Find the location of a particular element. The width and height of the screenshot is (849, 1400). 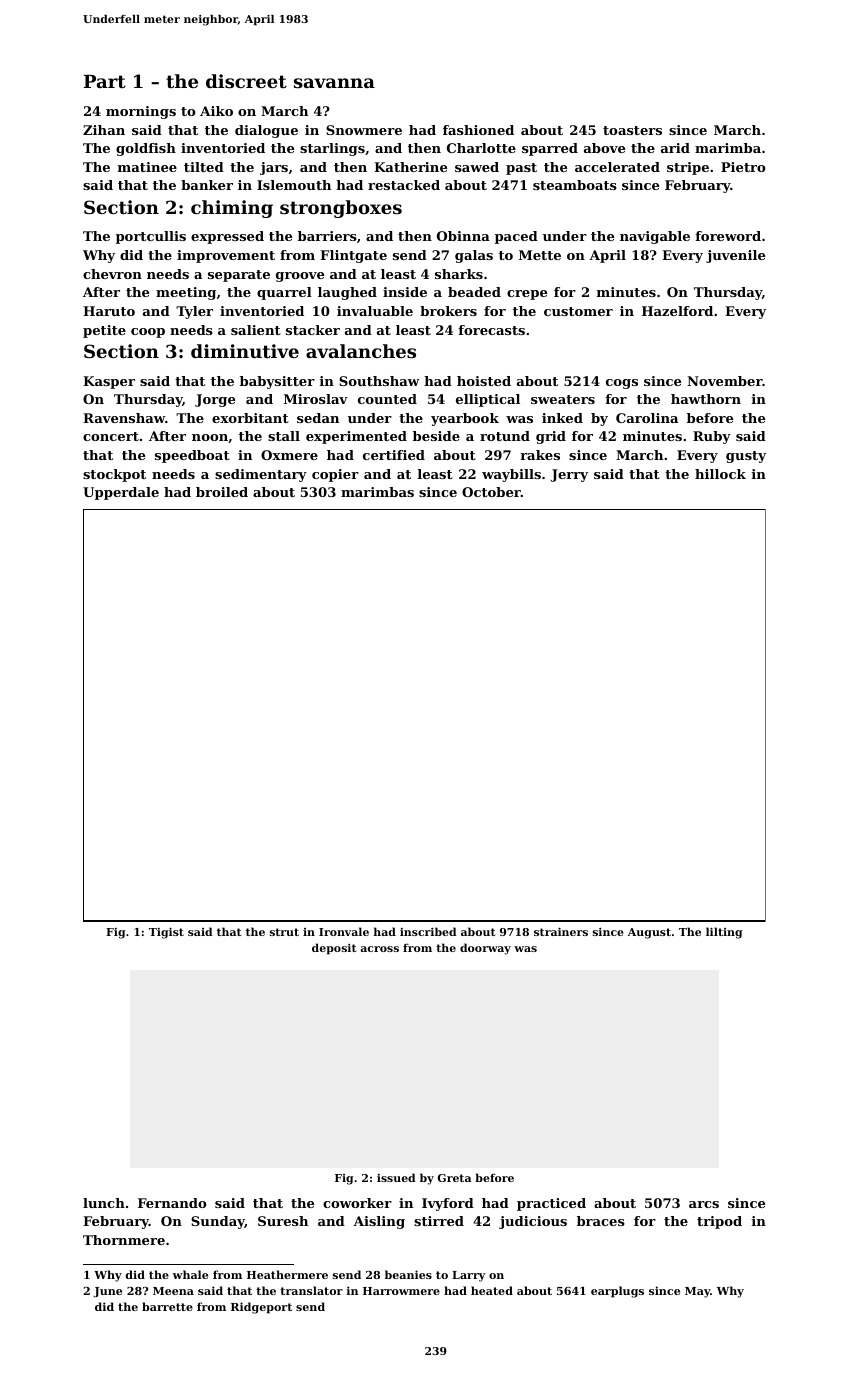

tripod is located at coordinates (719, 1222).
